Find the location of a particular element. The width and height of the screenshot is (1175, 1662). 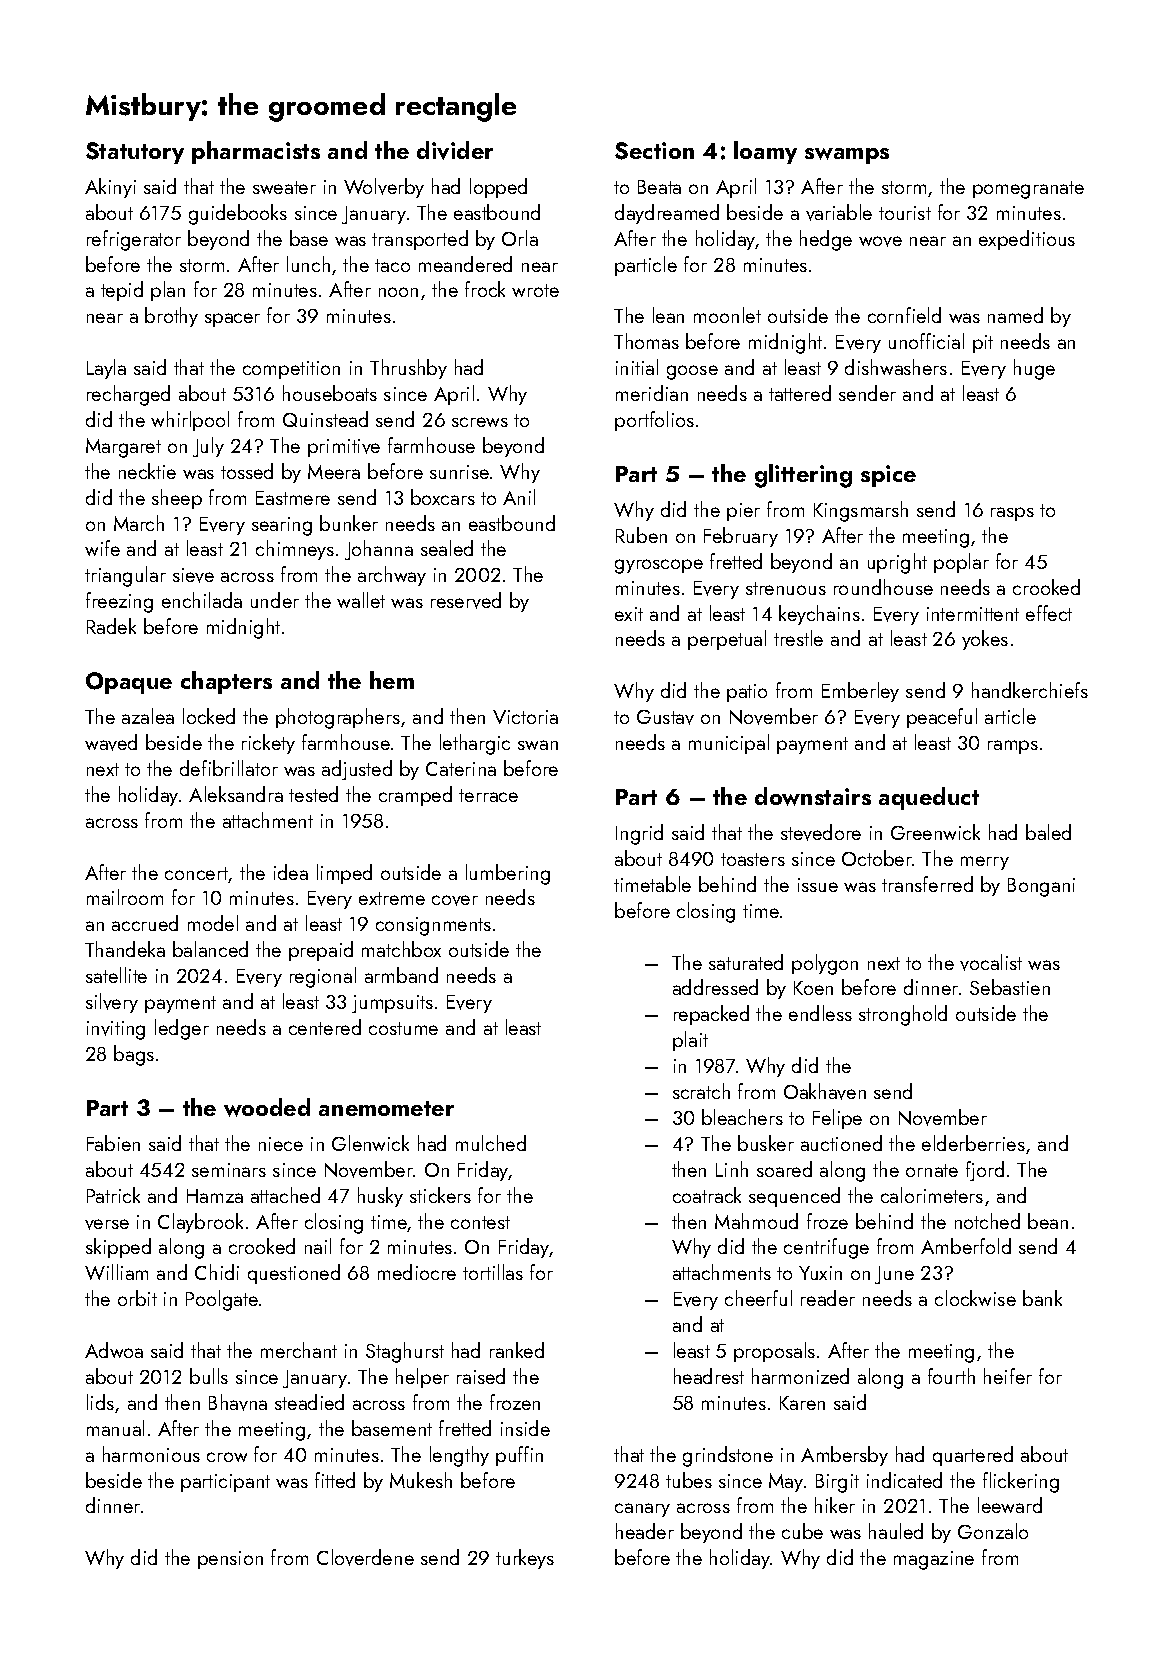

addressed is located at coordinates (715, 987).
